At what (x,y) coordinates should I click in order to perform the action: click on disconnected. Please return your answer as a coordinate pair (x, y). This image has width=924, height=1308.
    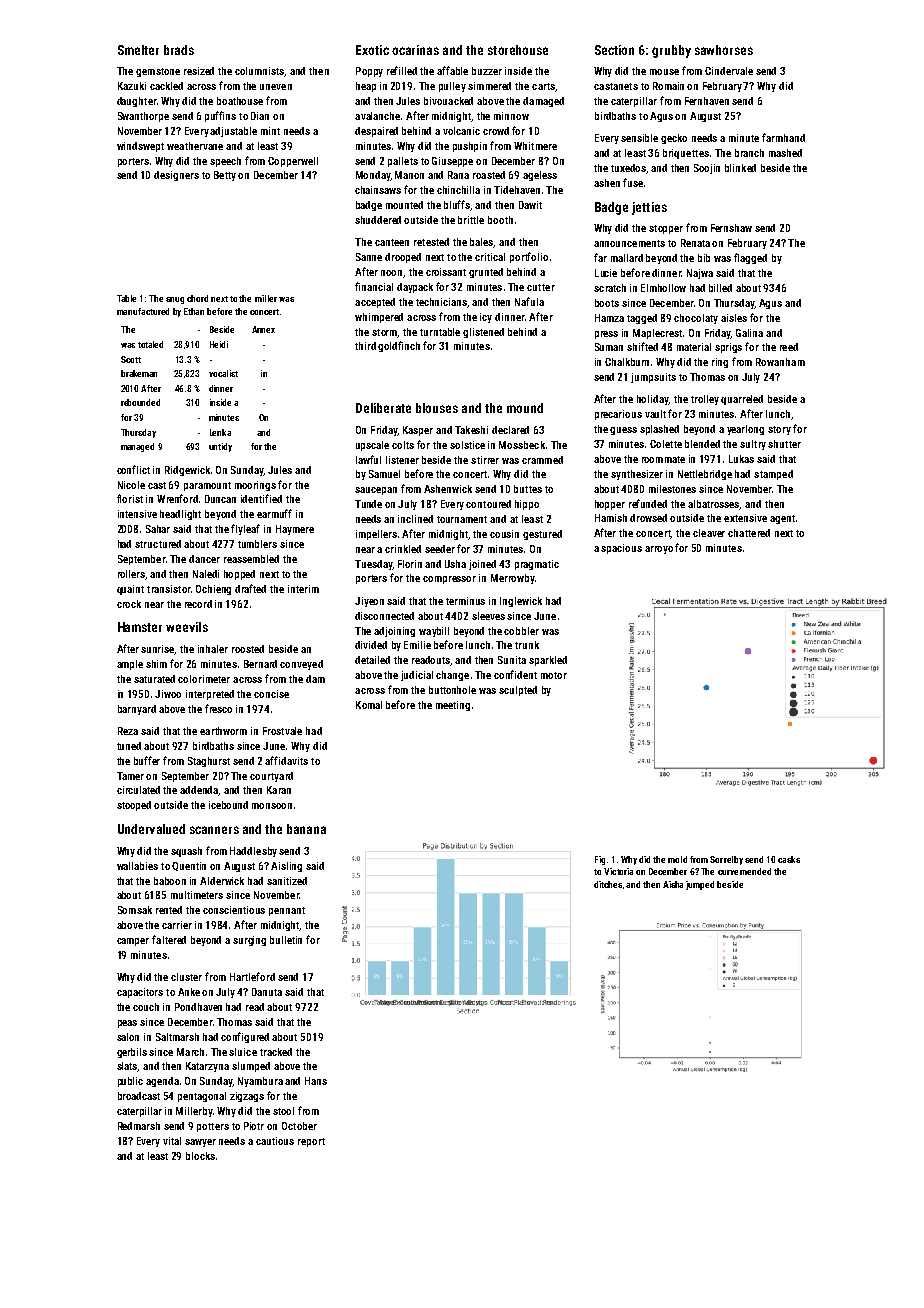
    Looking at the image, I should click on (384, 616).
